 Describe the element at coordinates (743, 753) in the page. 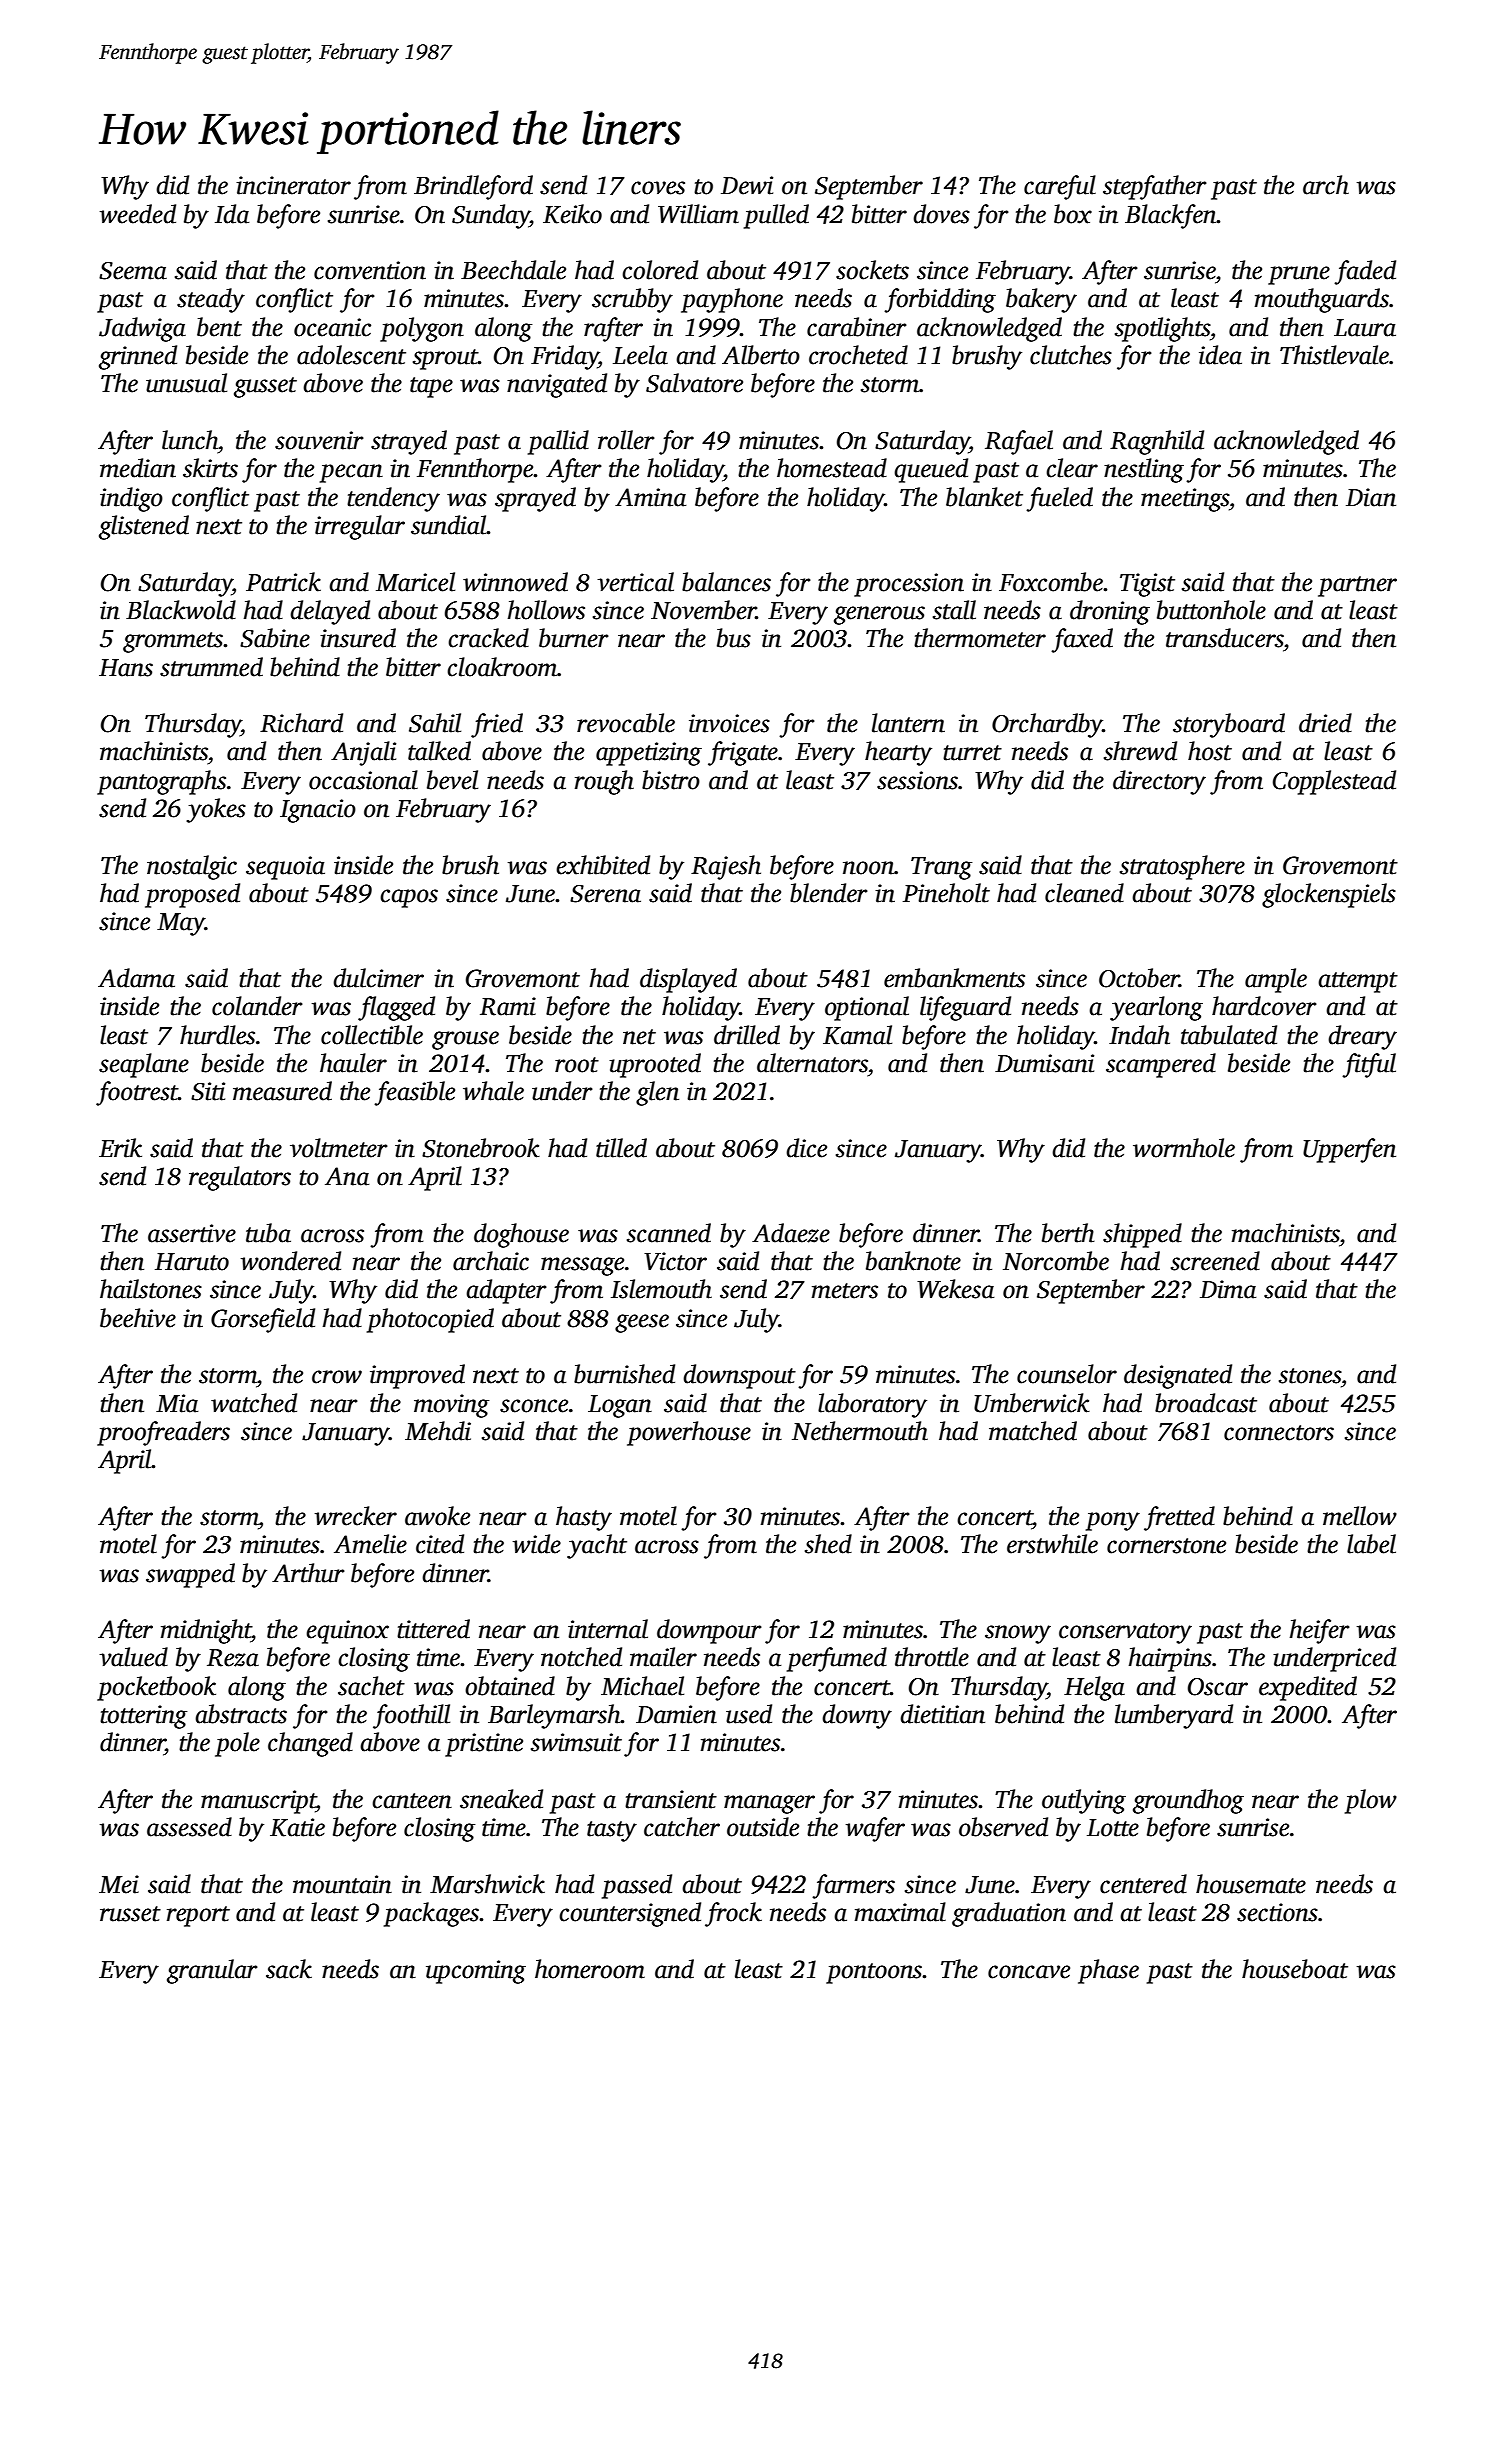

I see `frigate` at that location.
